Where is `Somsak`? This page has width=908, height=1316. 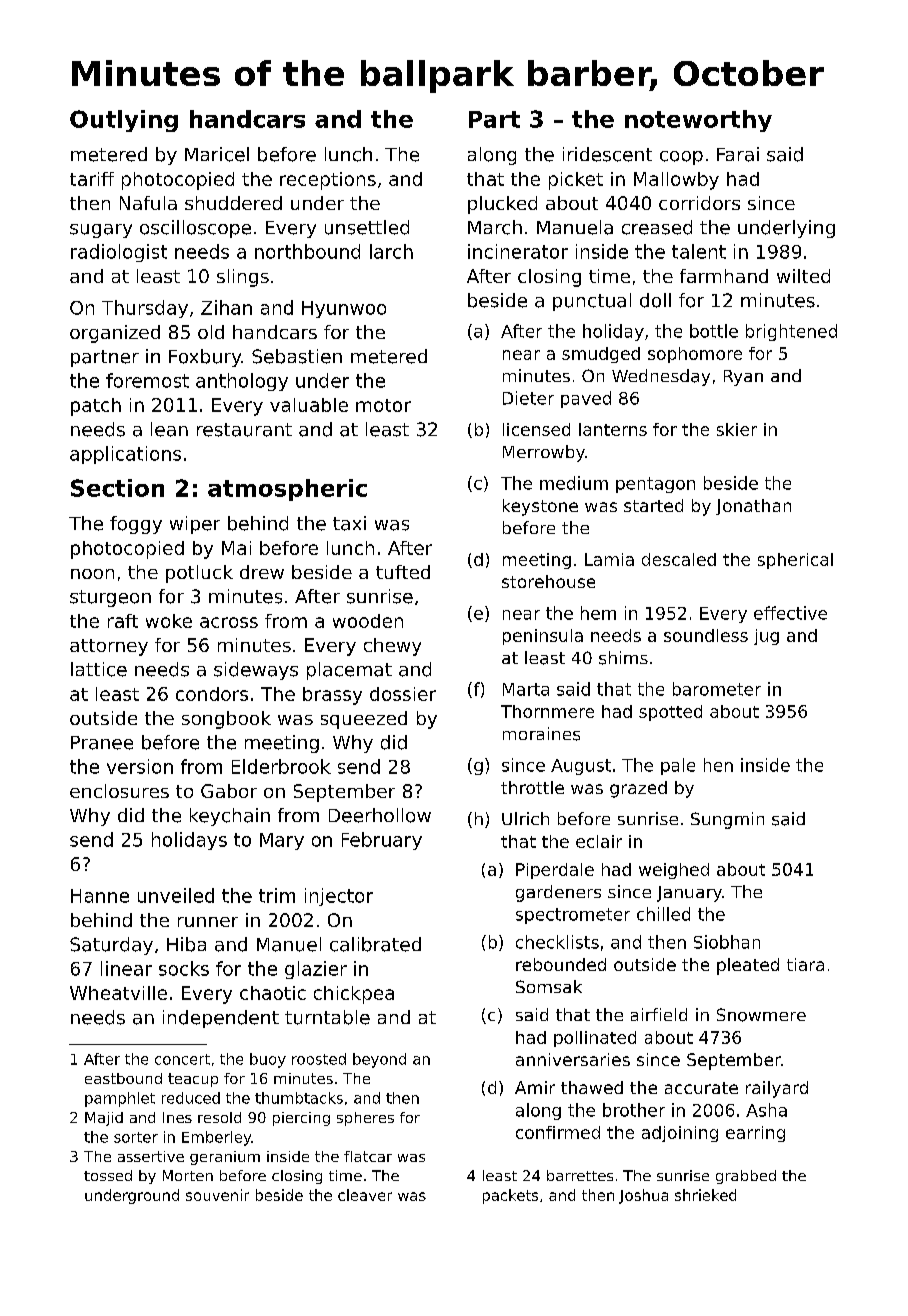 Somsak is located at coordinates (549, 986).
